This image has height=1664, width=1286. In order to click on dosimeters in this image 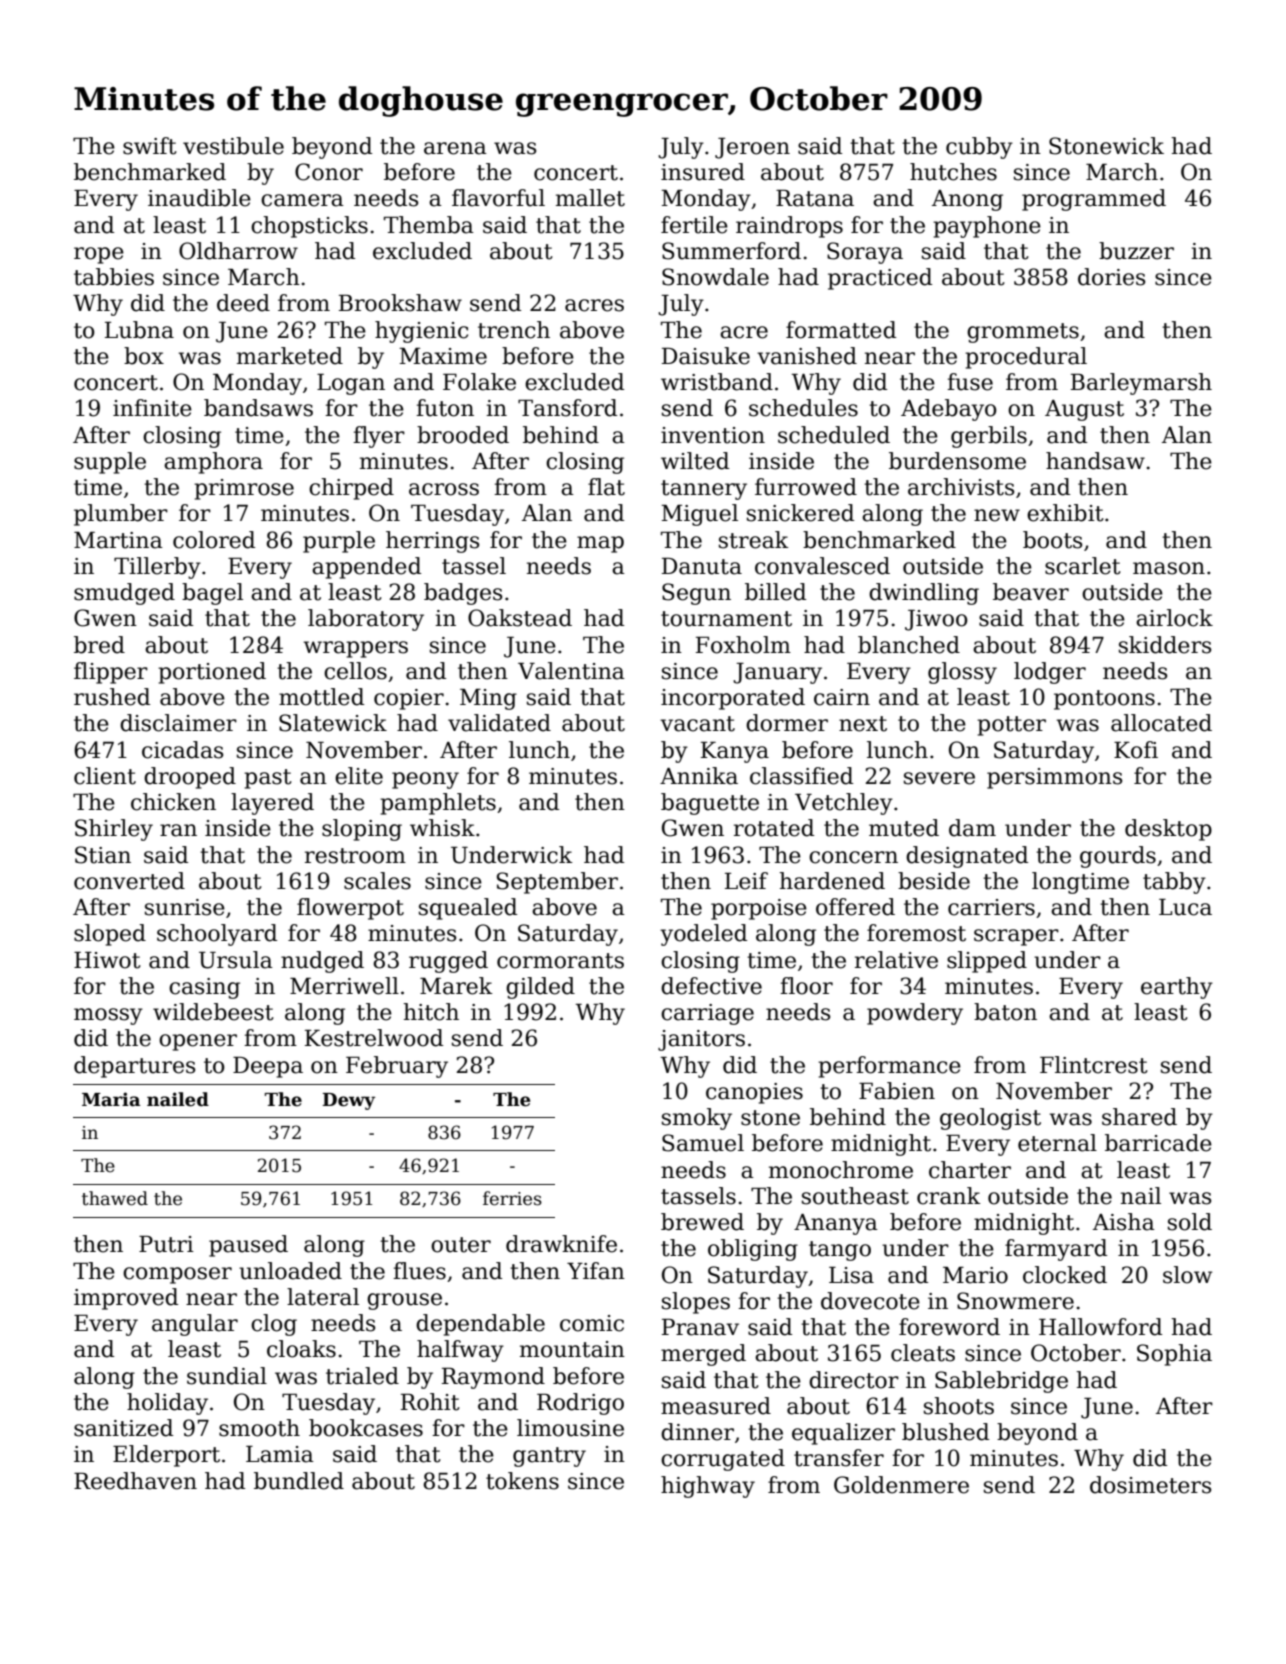, I will do `click(1151, 1485)`.
